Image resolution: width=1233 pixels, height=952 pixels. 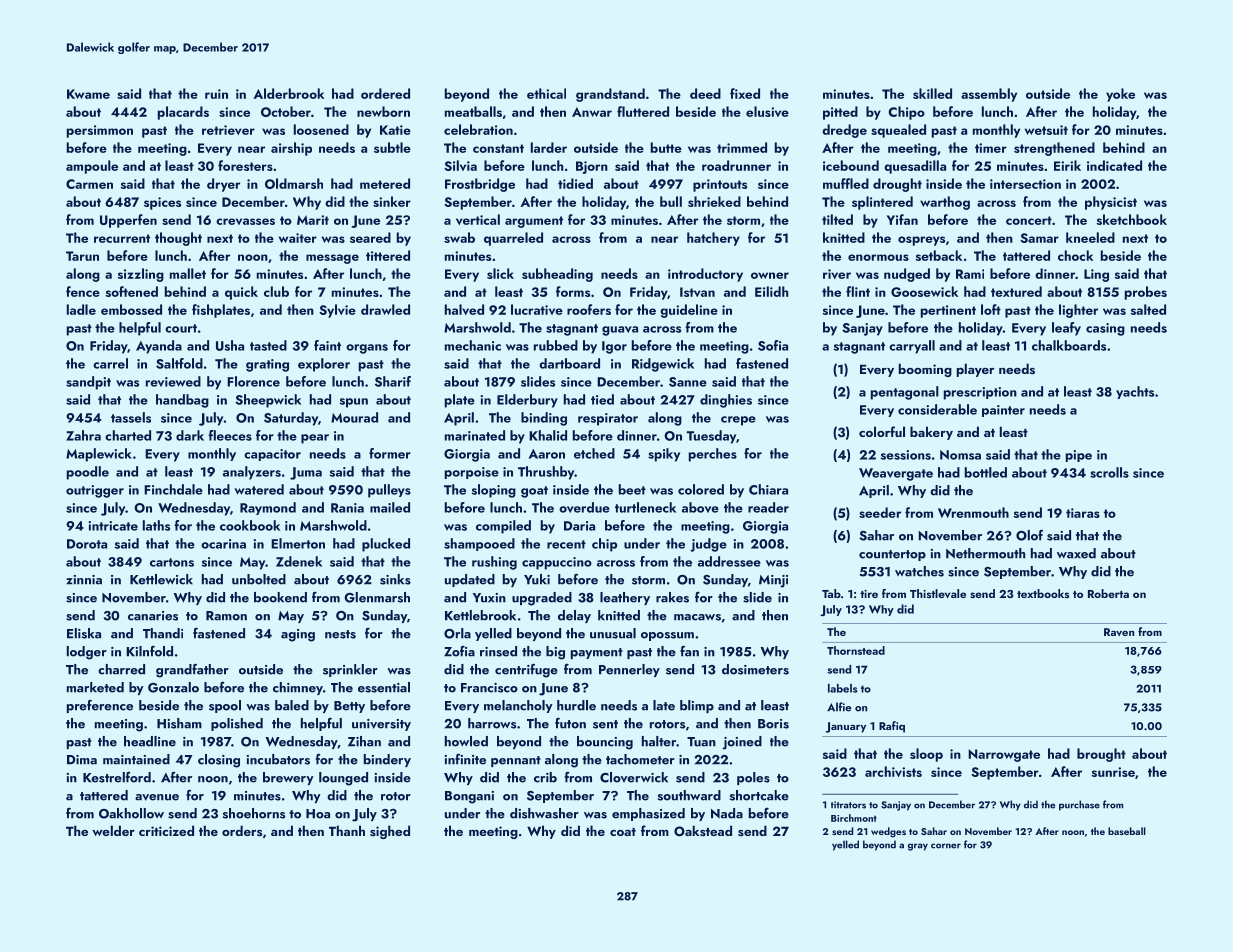 I want to click on dark, so click(x=190, y=435).
